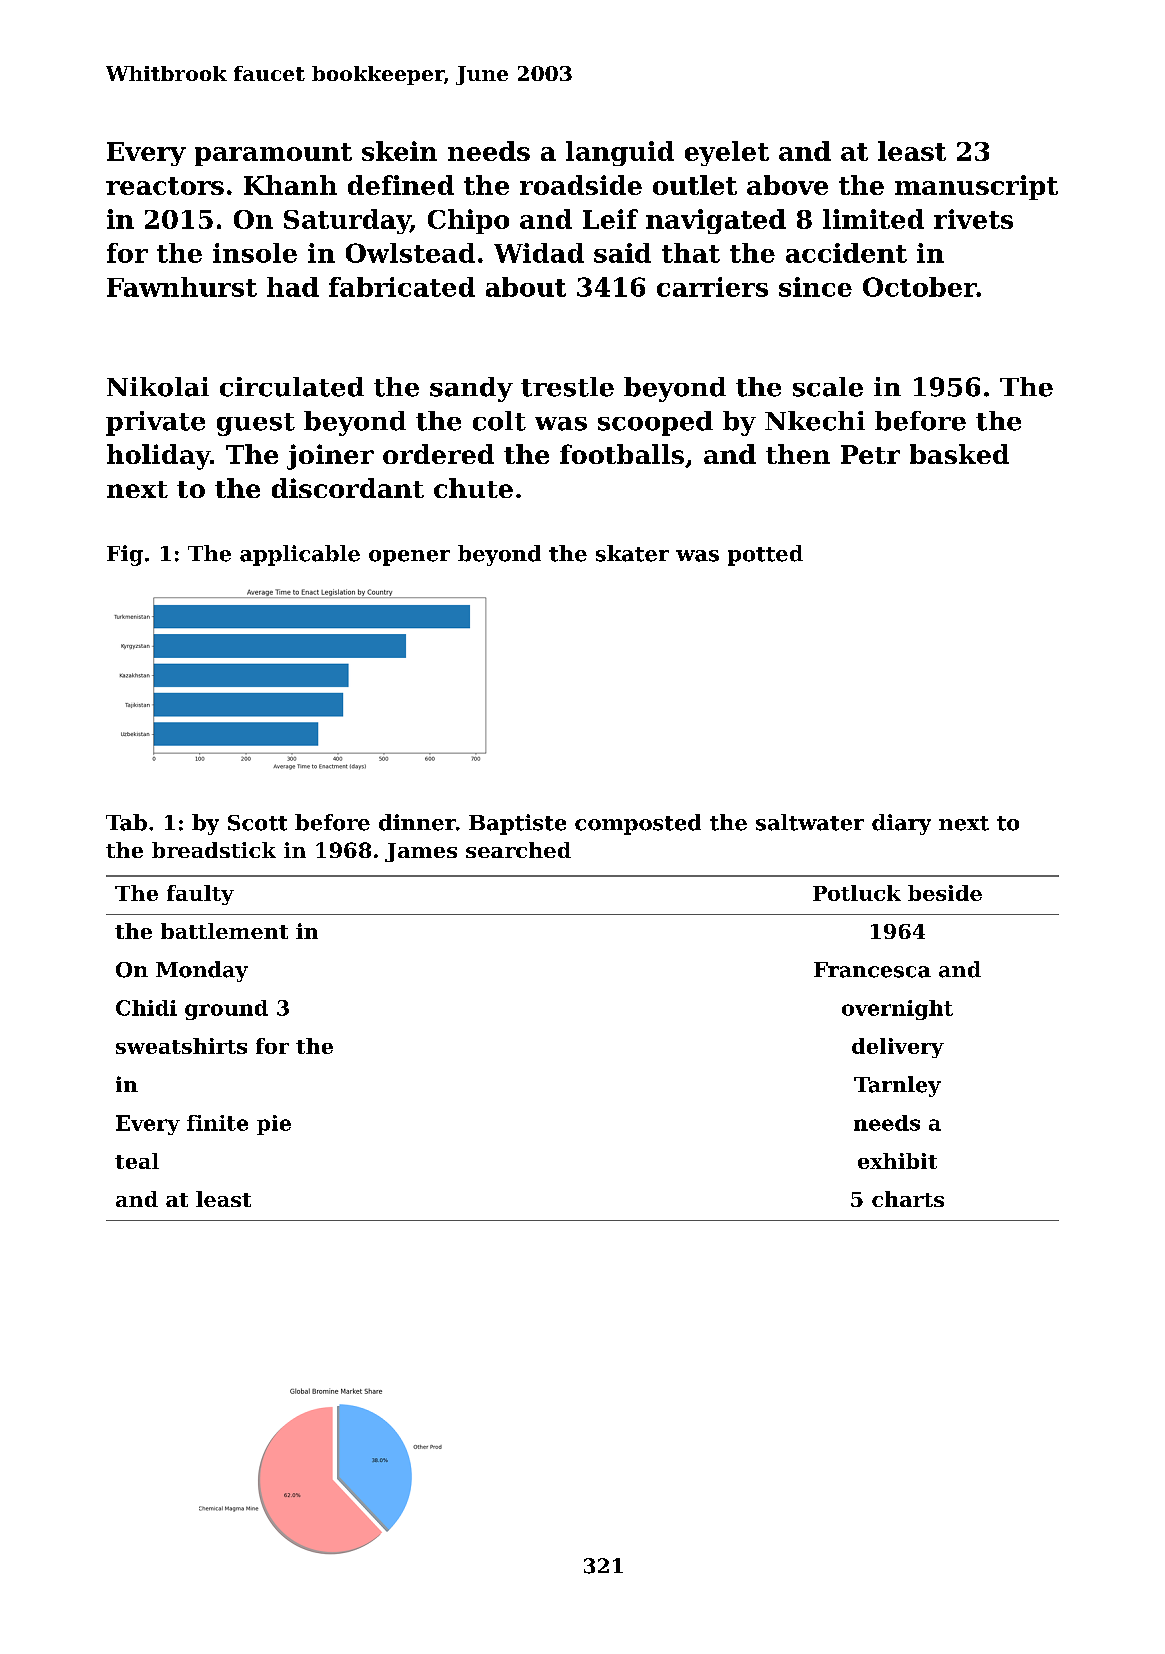  Describe the element at coordinates (581, 185) in the document. I see `roadside` at that location.
